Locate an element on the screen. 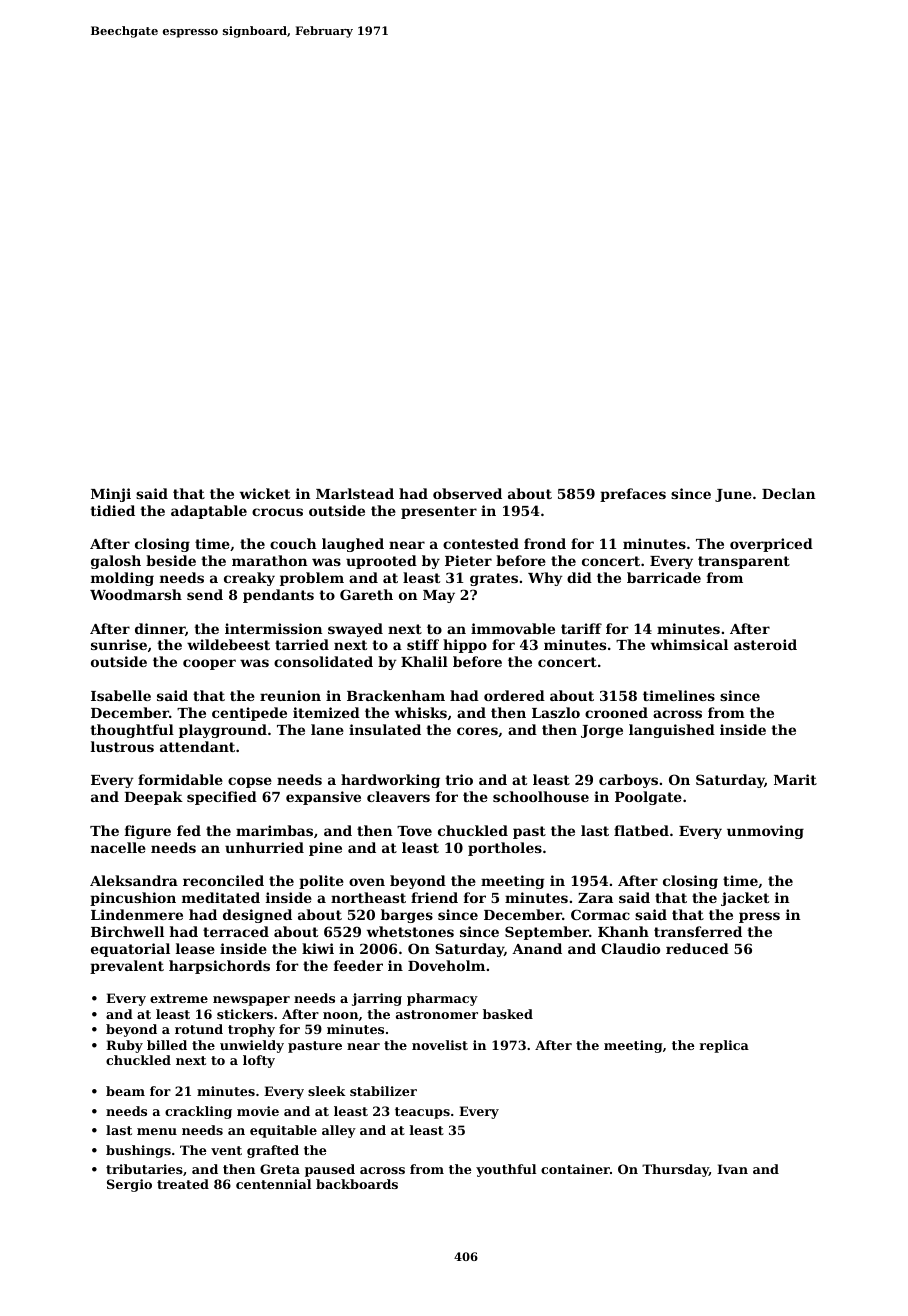 The width and height of the screenshot is (908, 1316). jacket is located at coordinates (745, 899).
